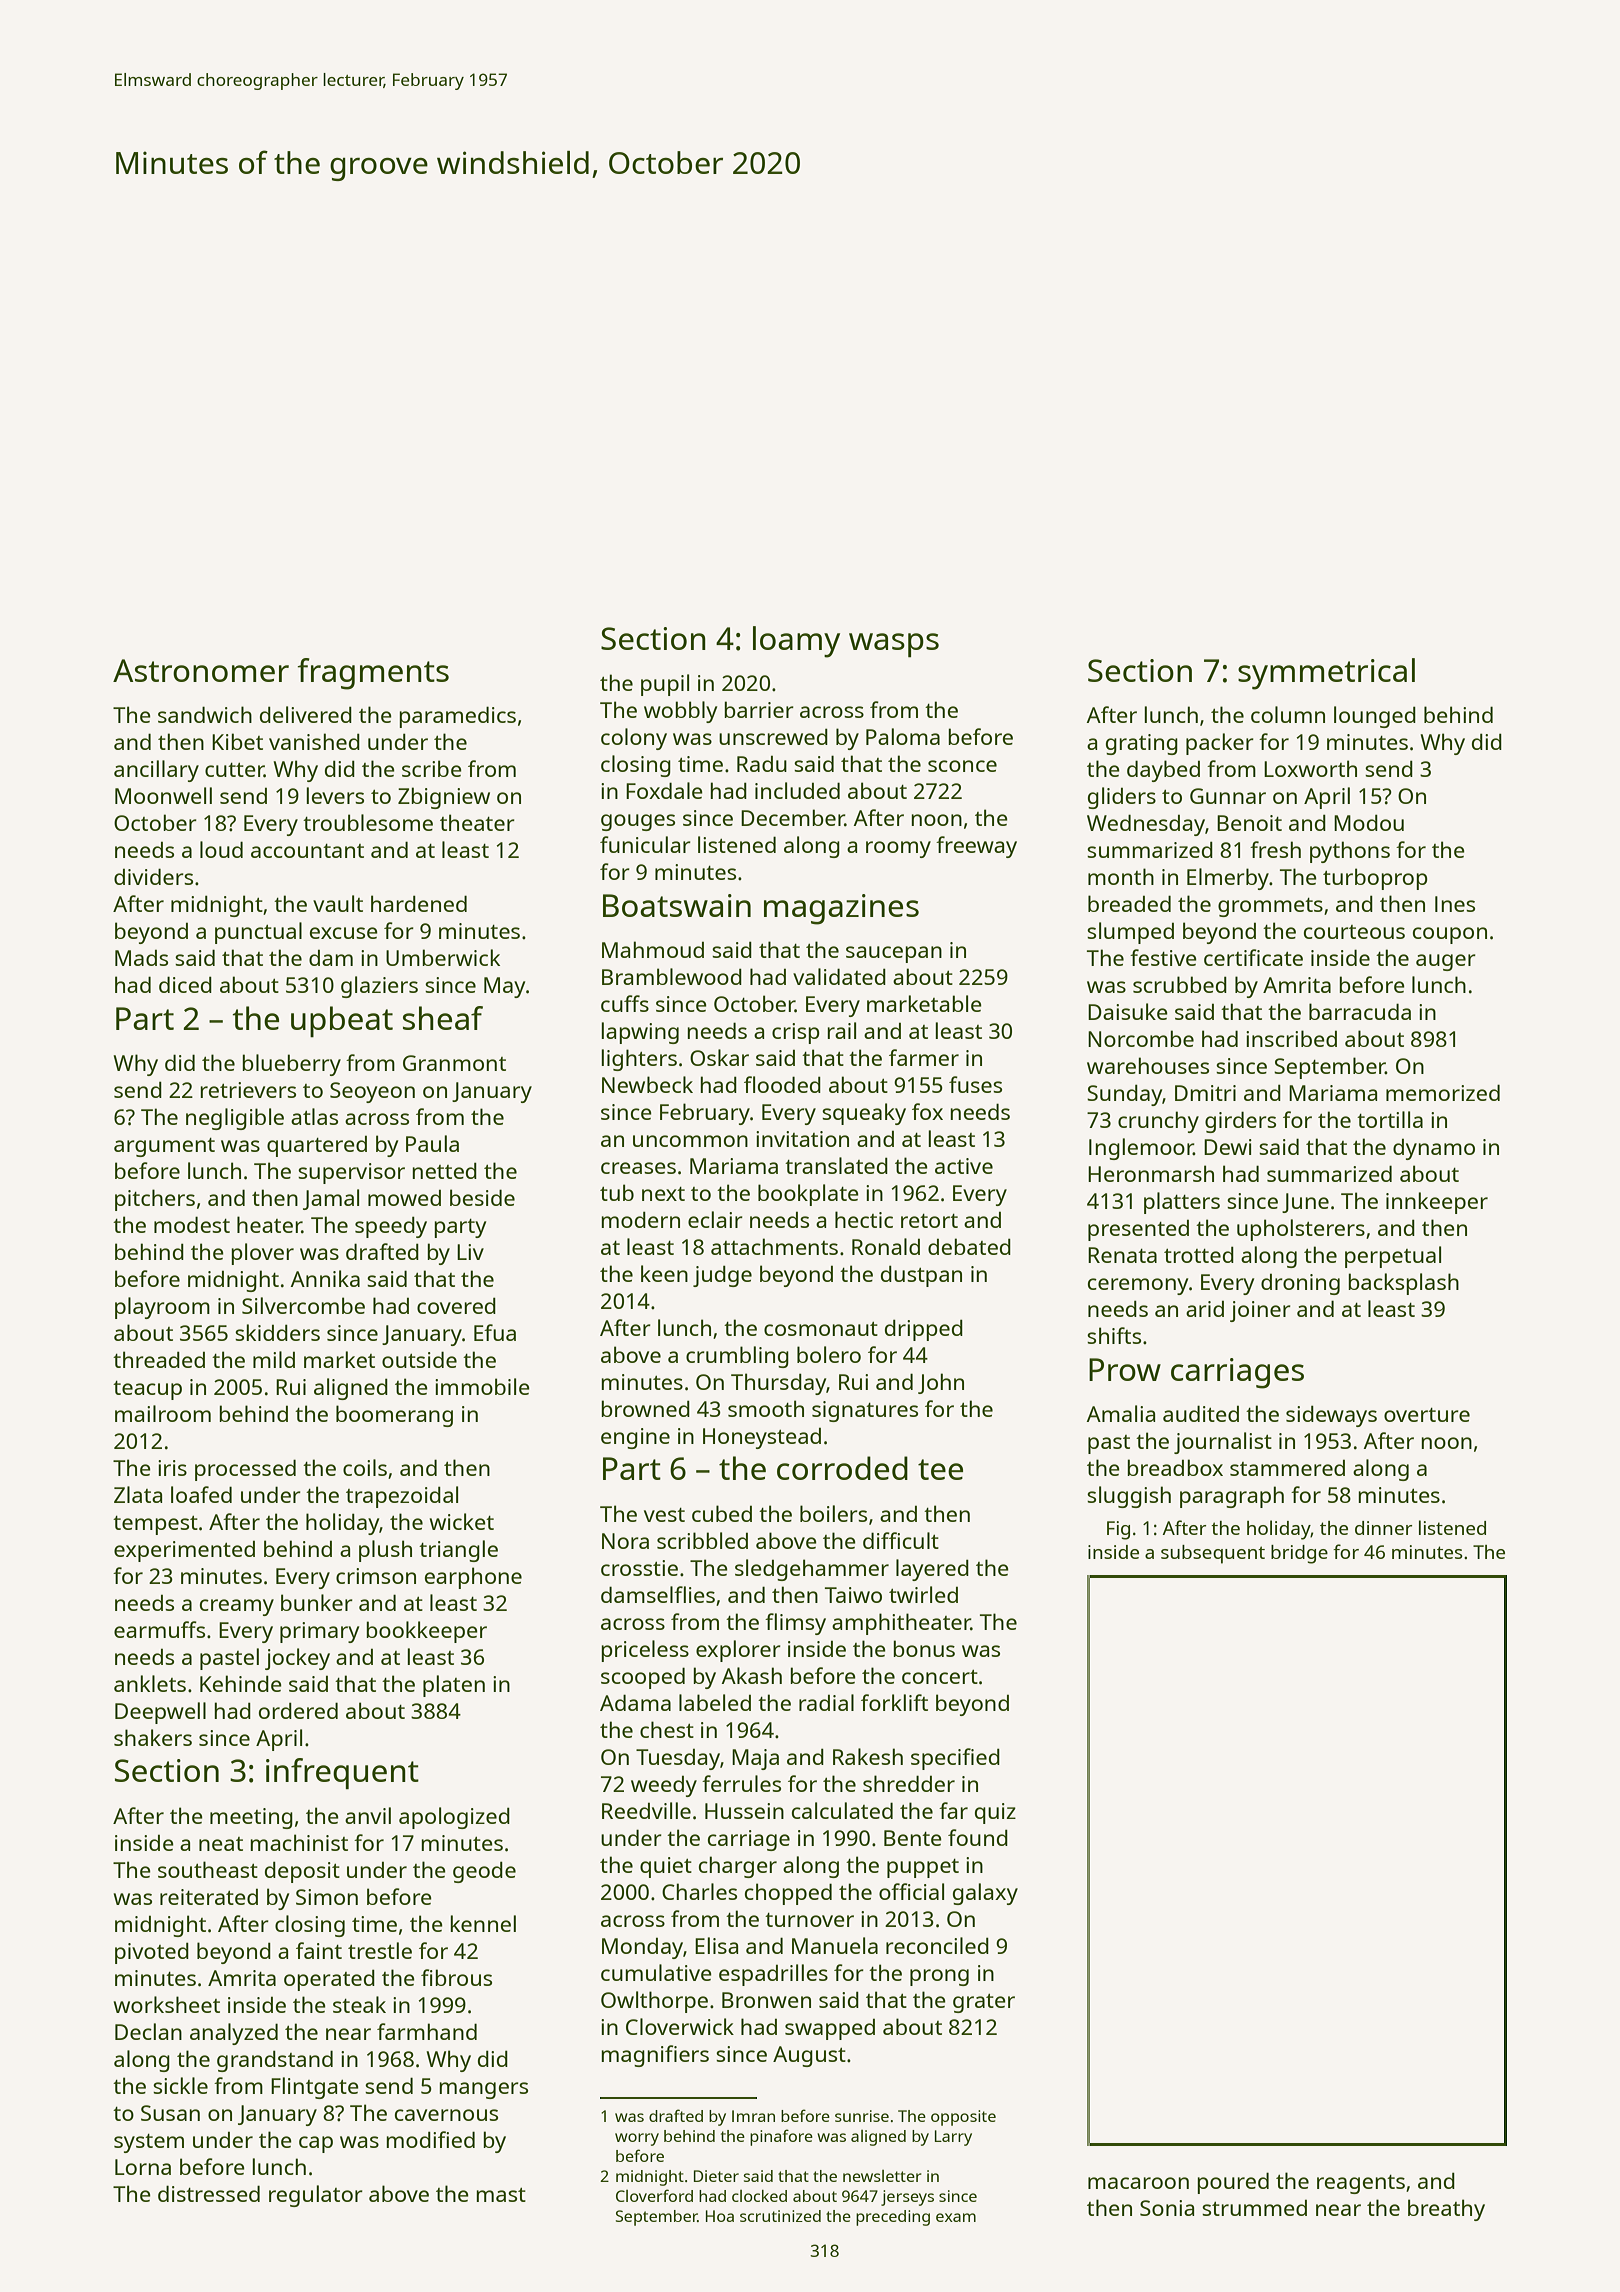 This page has width=1620, height=2292. Describe the element at coordinates (975, 1084) in the page. I see `fuses` at that location.
